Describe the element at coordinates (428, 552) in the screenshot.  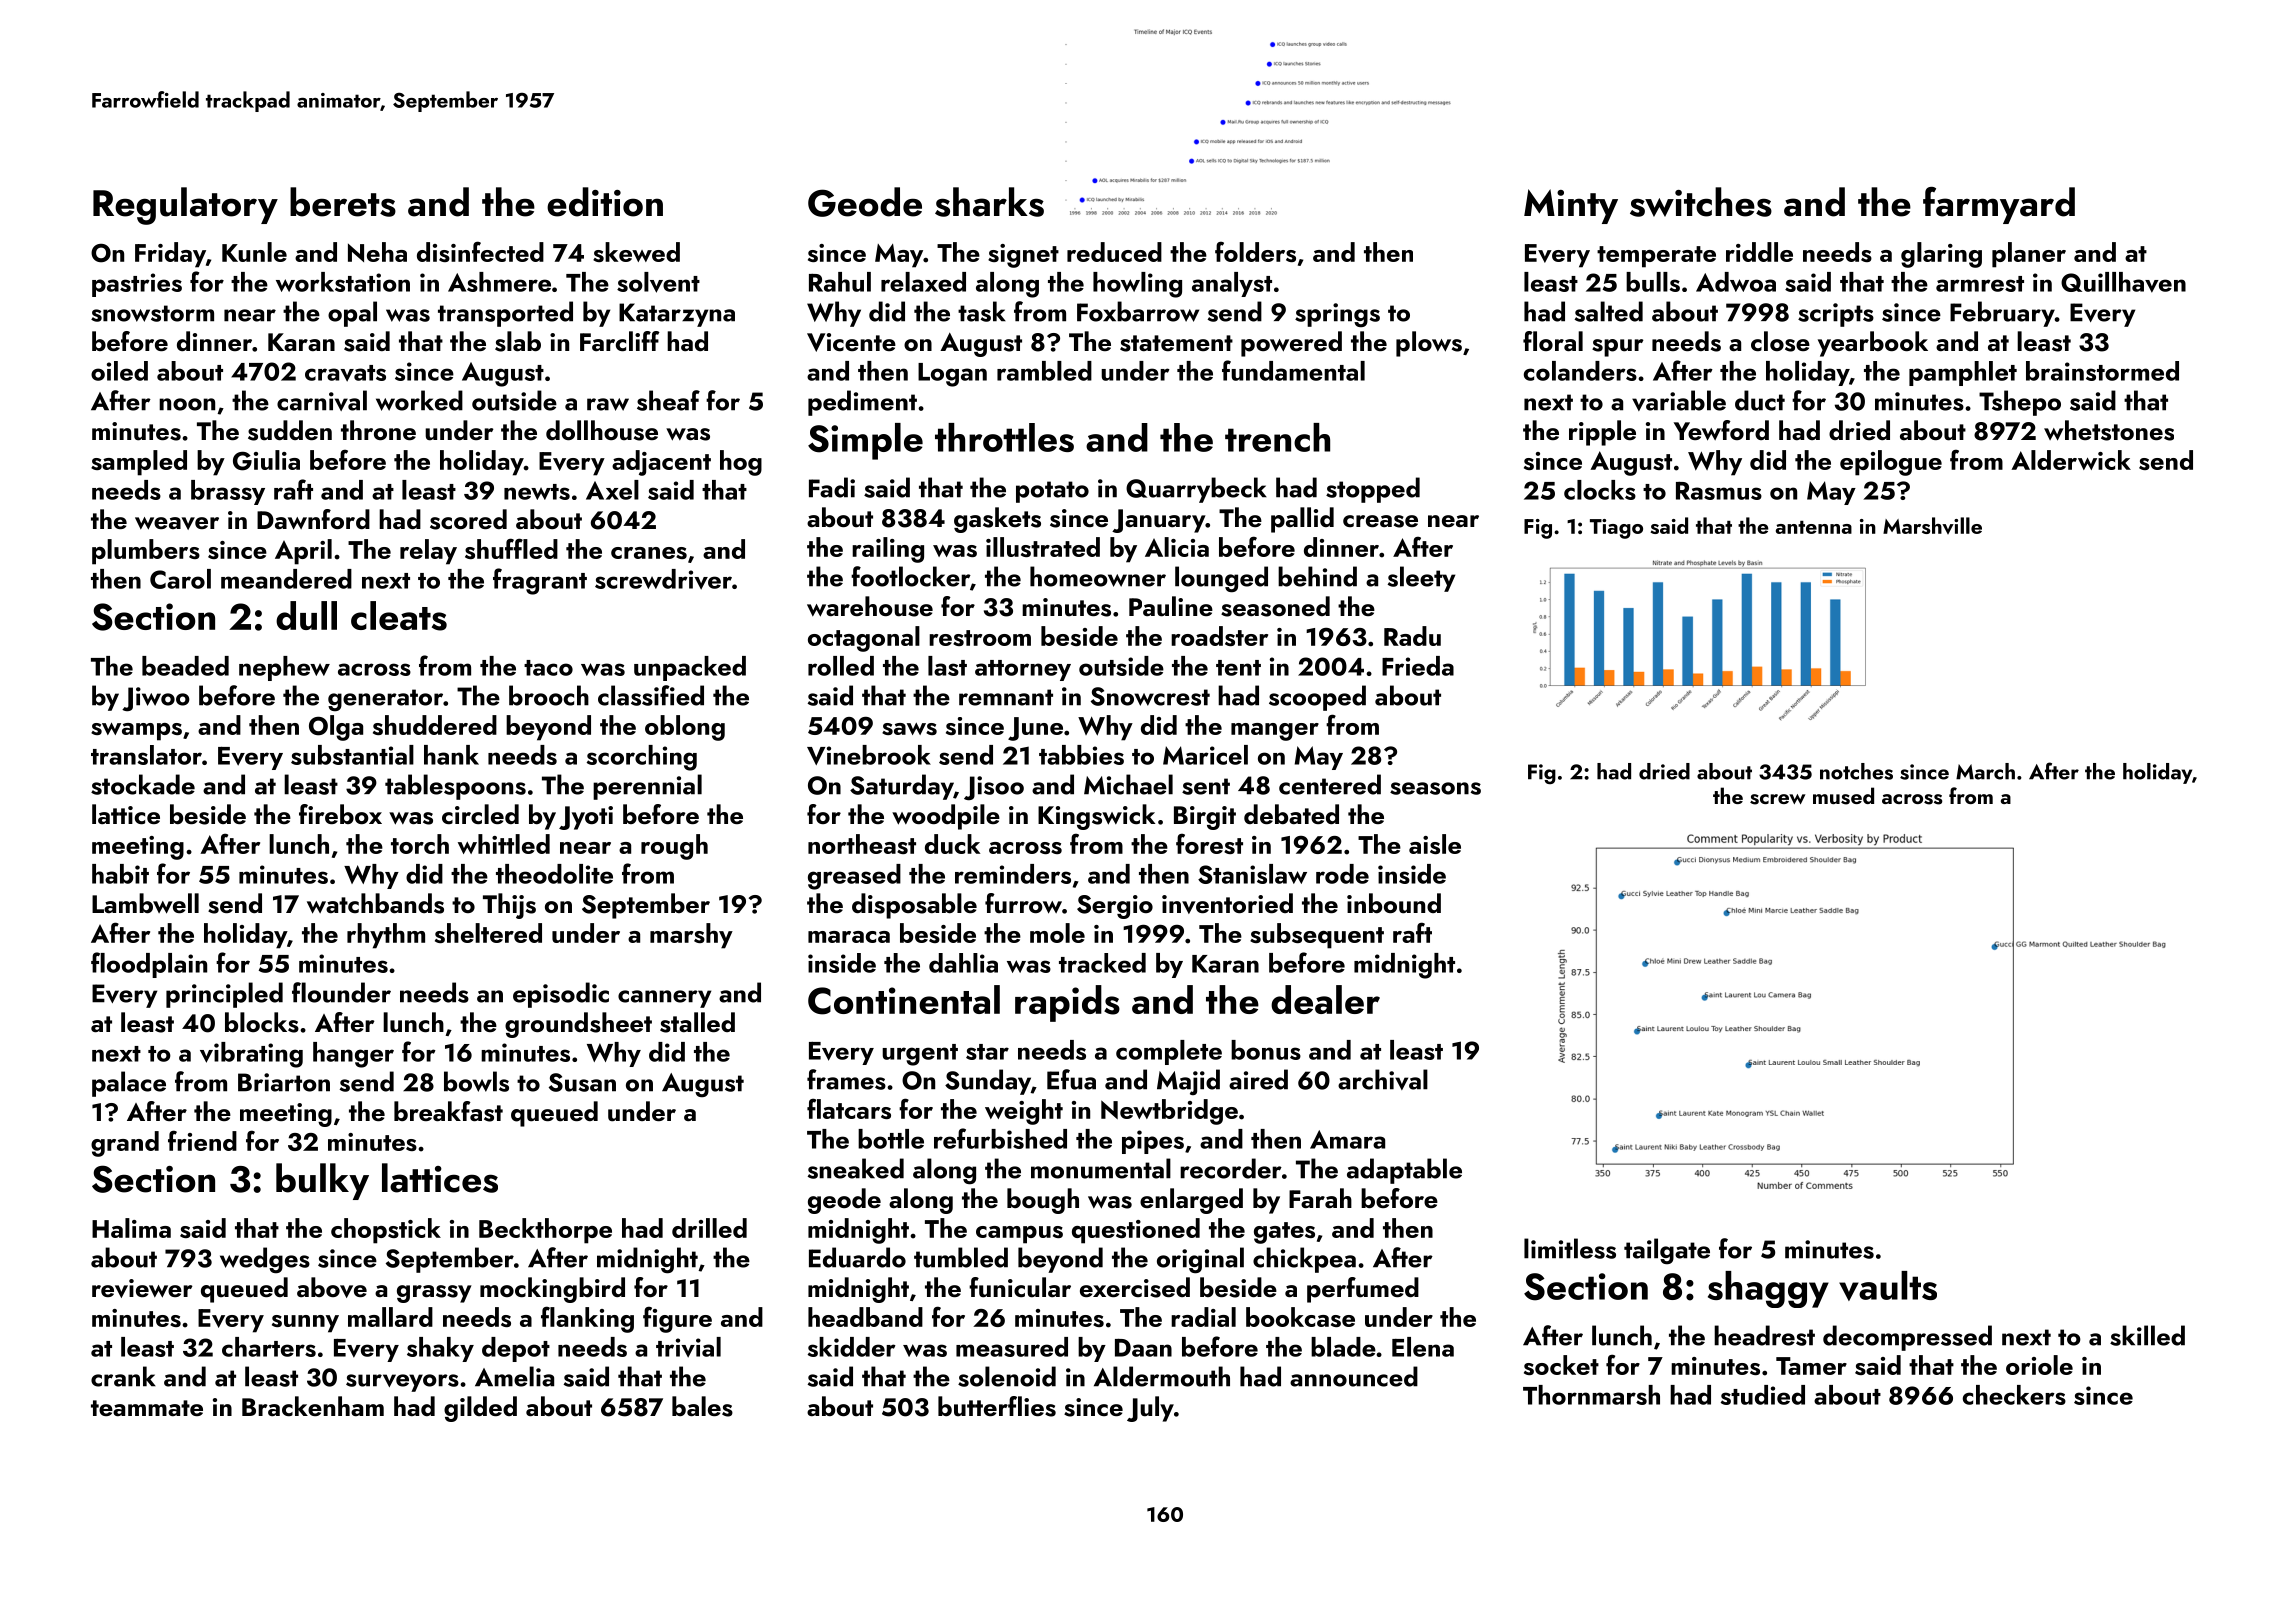
I see `relay` at that location.
